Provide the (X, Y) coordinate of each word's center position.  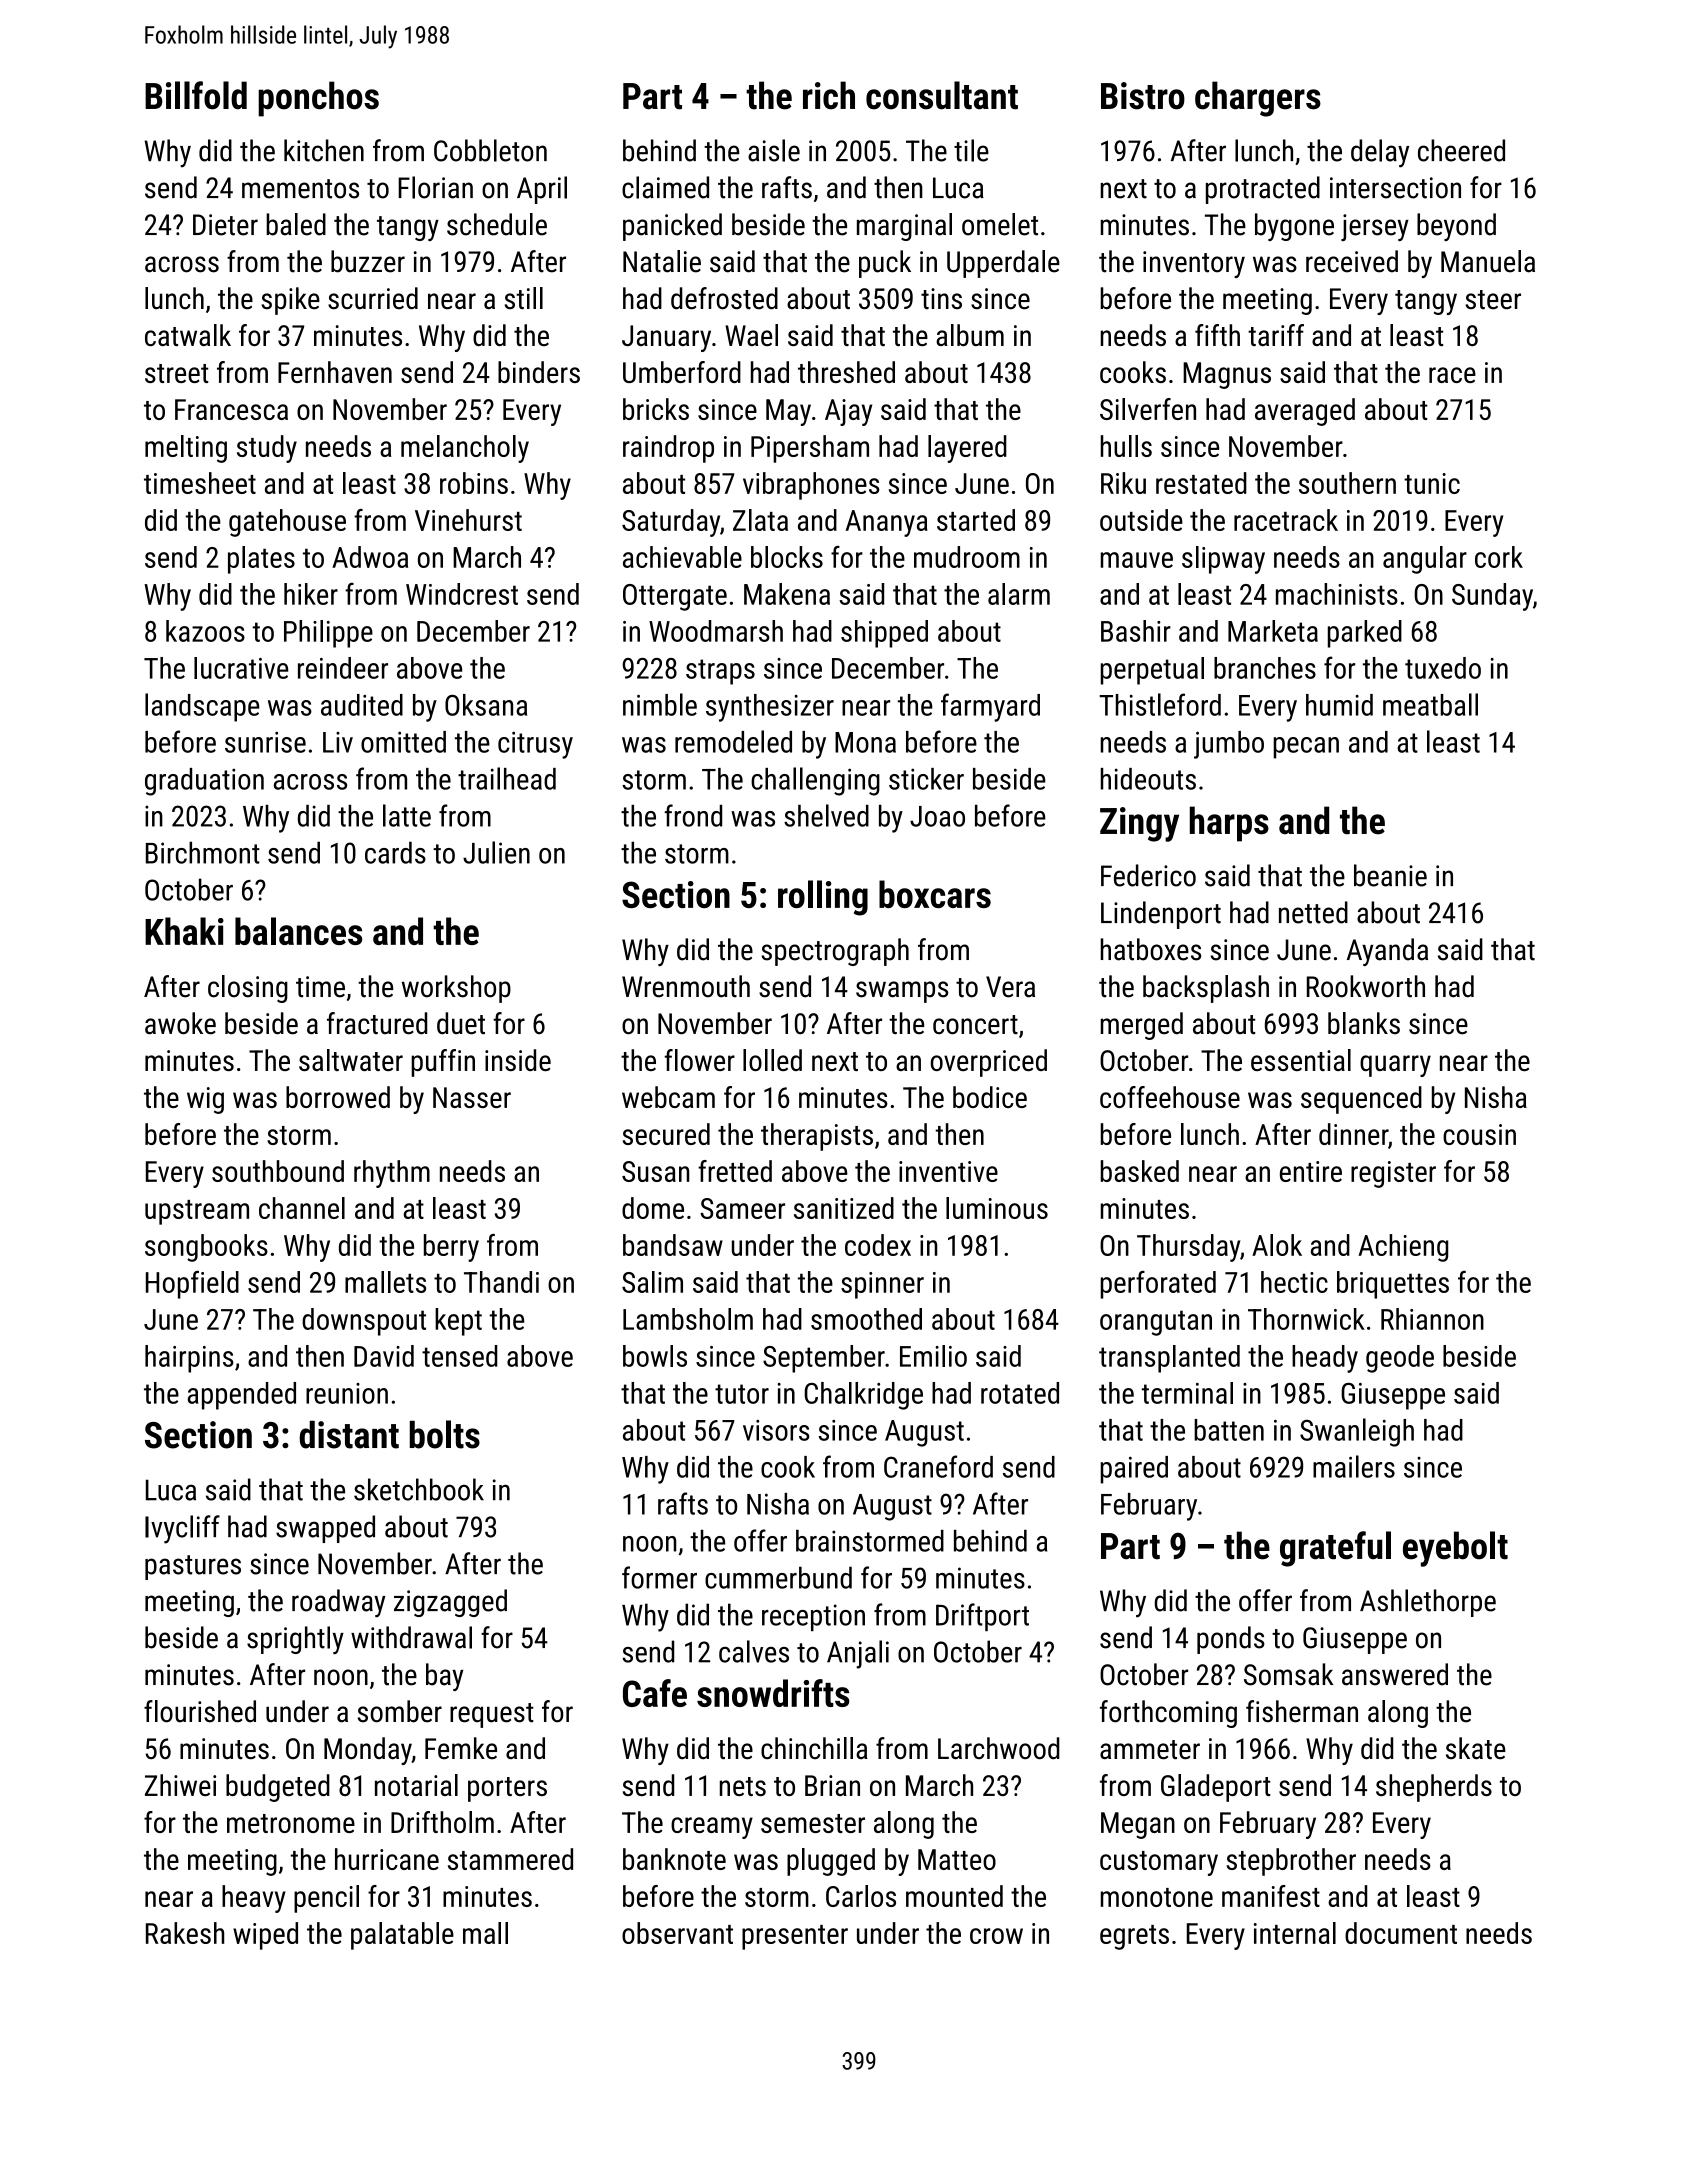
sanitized (844, 1208)
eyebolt (1455, 1549)
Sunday (1492, 597)
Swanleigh (1357, 1432)
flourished (200, 1711)
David (384, 1356)
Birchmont (203, 852)
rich (829, 95)
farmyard (990, 707)
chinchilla (814, 1748)
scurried (373, 298)
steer (1493, 300)
